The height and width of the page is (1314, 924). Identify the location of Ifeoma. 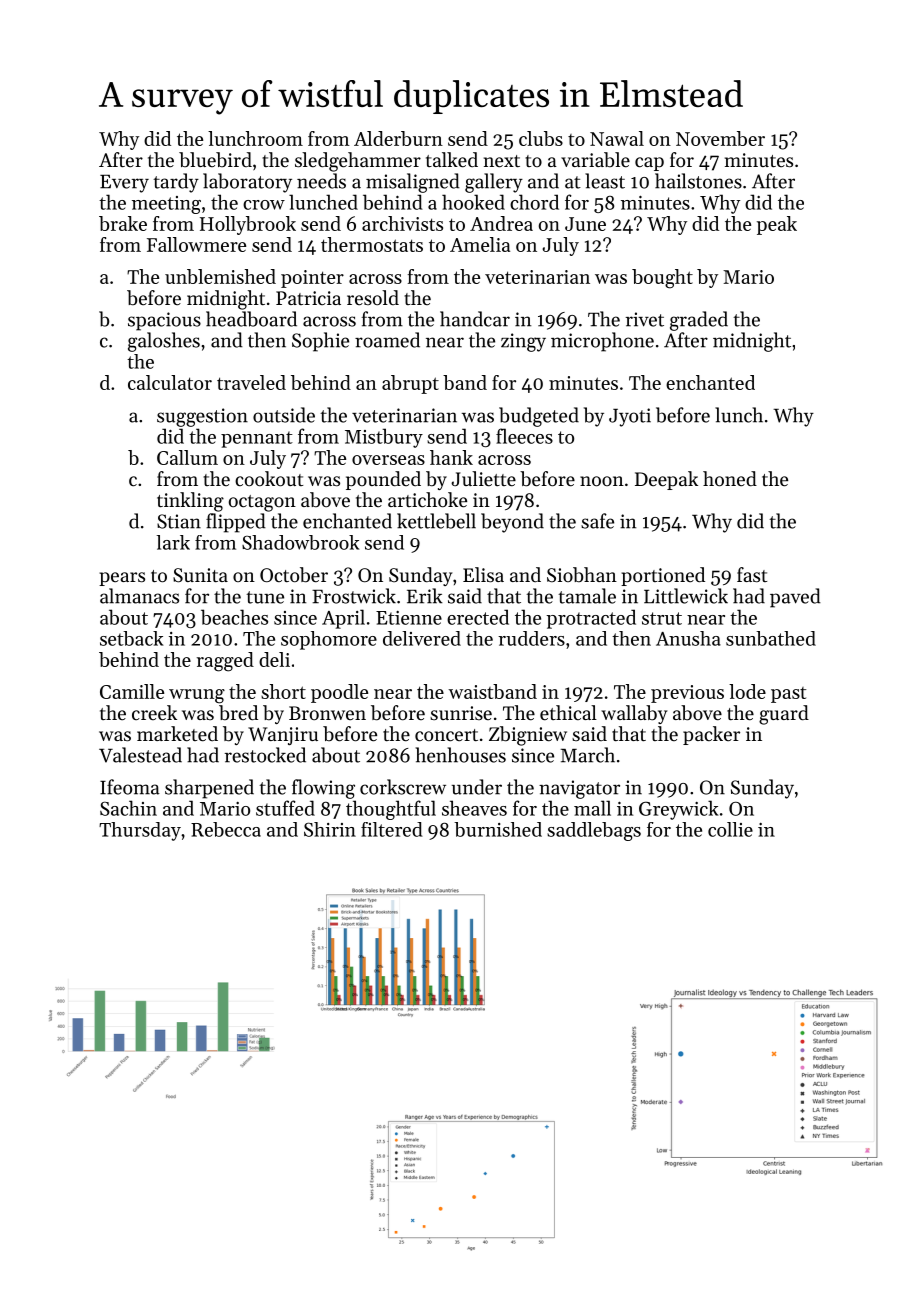
(130, 787).
